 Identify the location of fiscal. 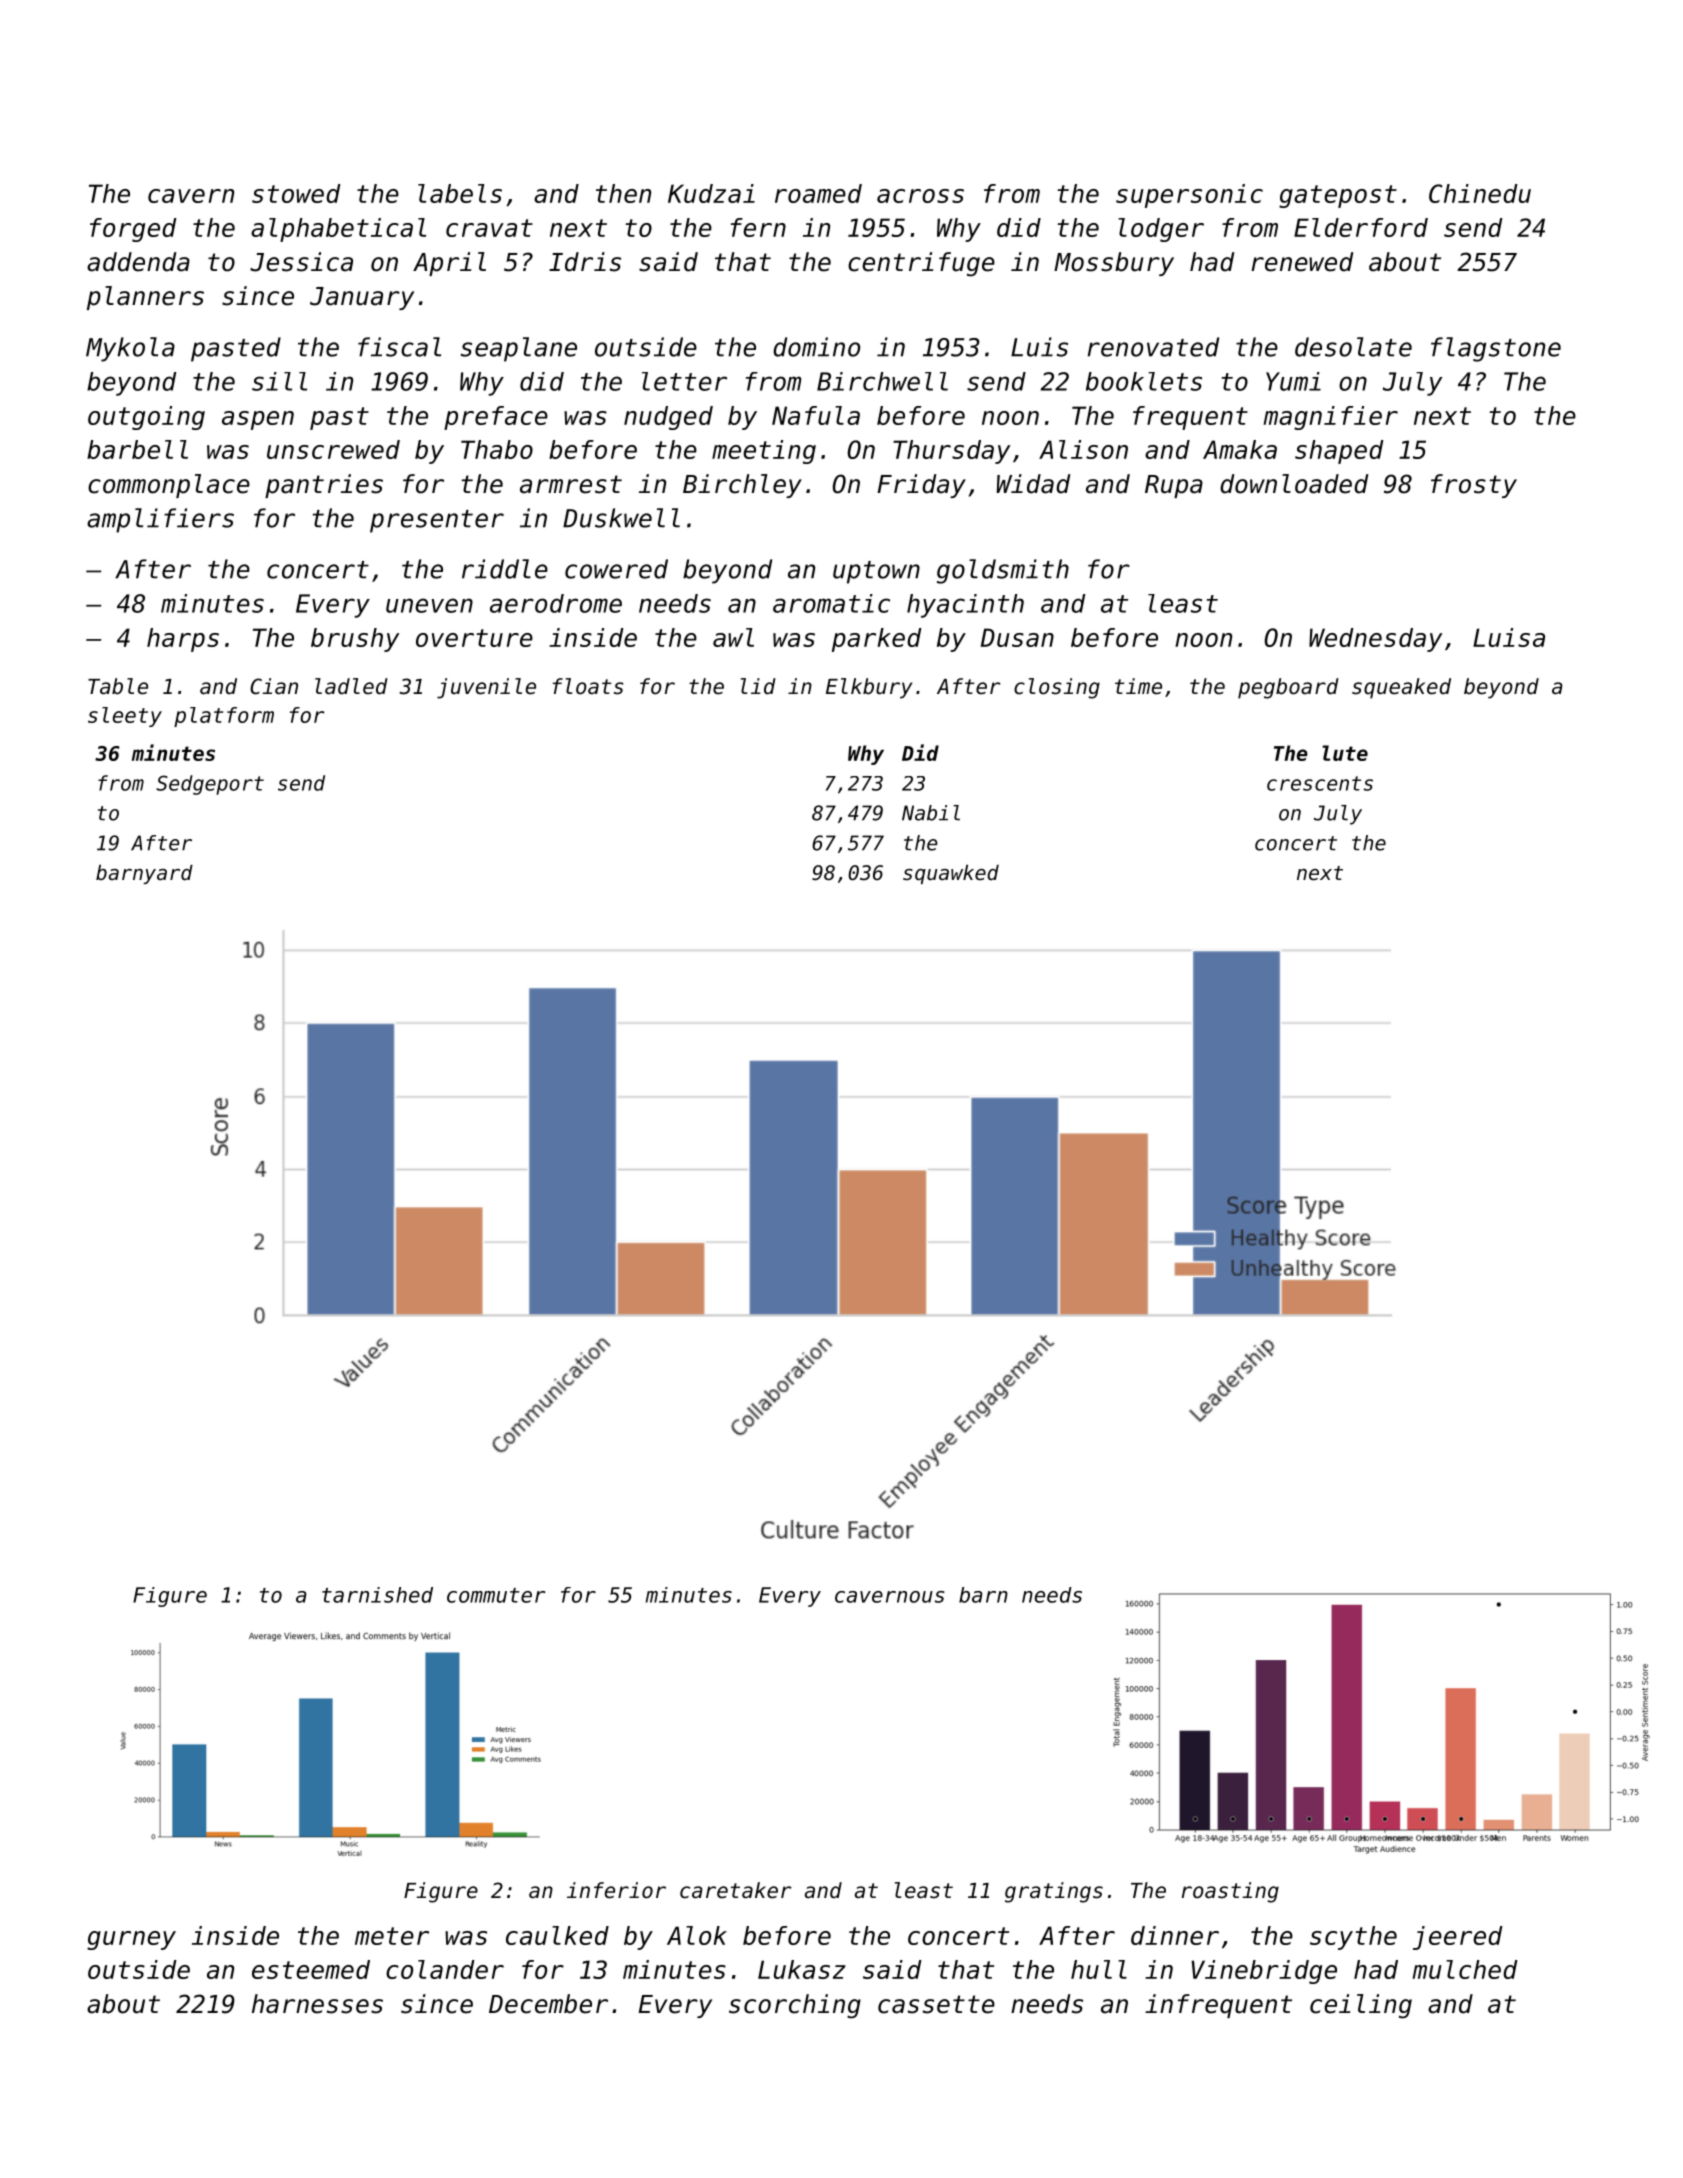
(399, 347).
